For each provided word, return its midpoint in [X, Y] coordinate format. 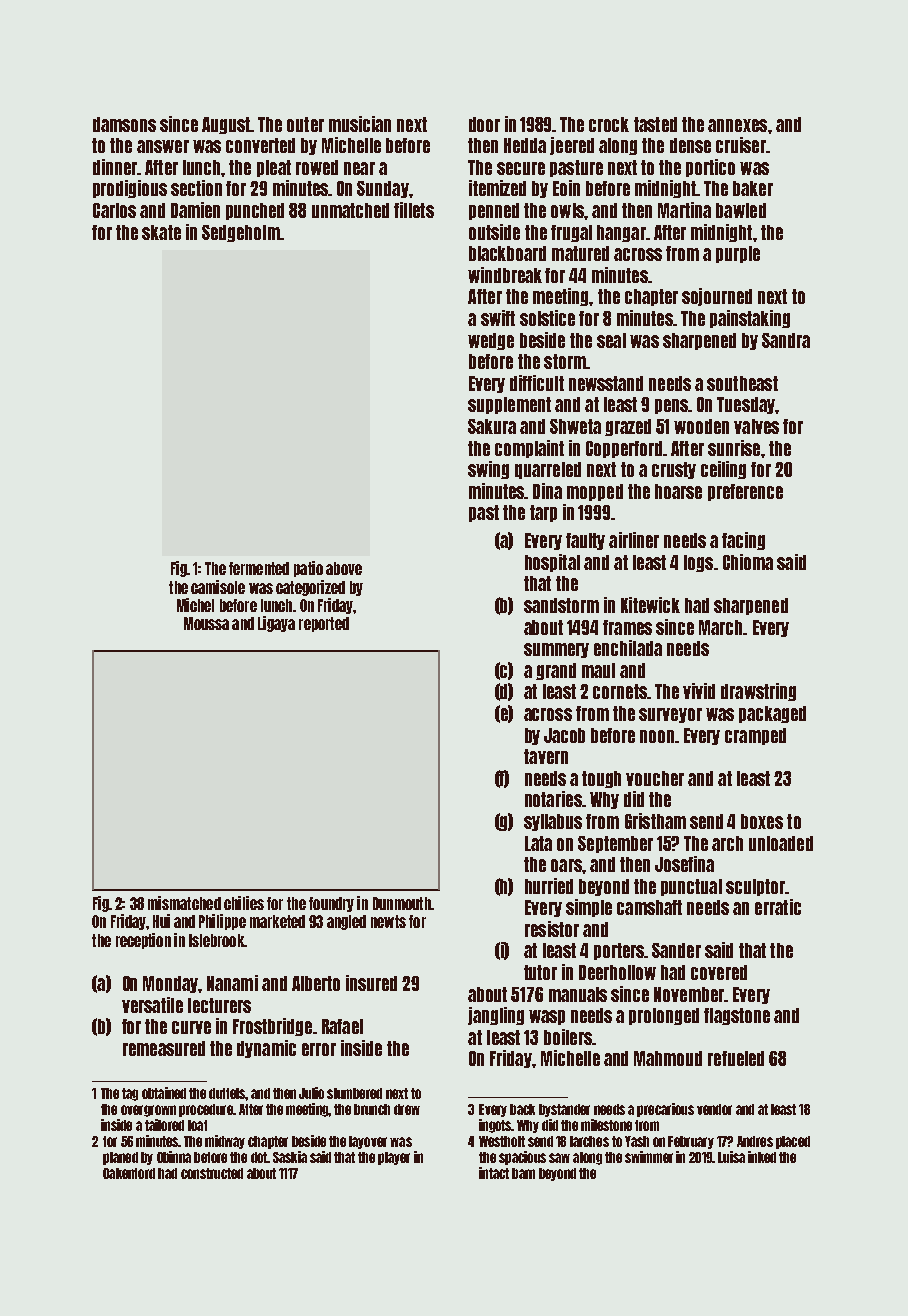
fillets [414, 210]
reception [143, 941]
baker [753, 188]
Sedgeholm [241, 233]
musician [360, 124]
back [522, 1109]
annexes [737, 125]
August [226, 125]
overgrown [148, 1111]
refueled [736, 1058]
